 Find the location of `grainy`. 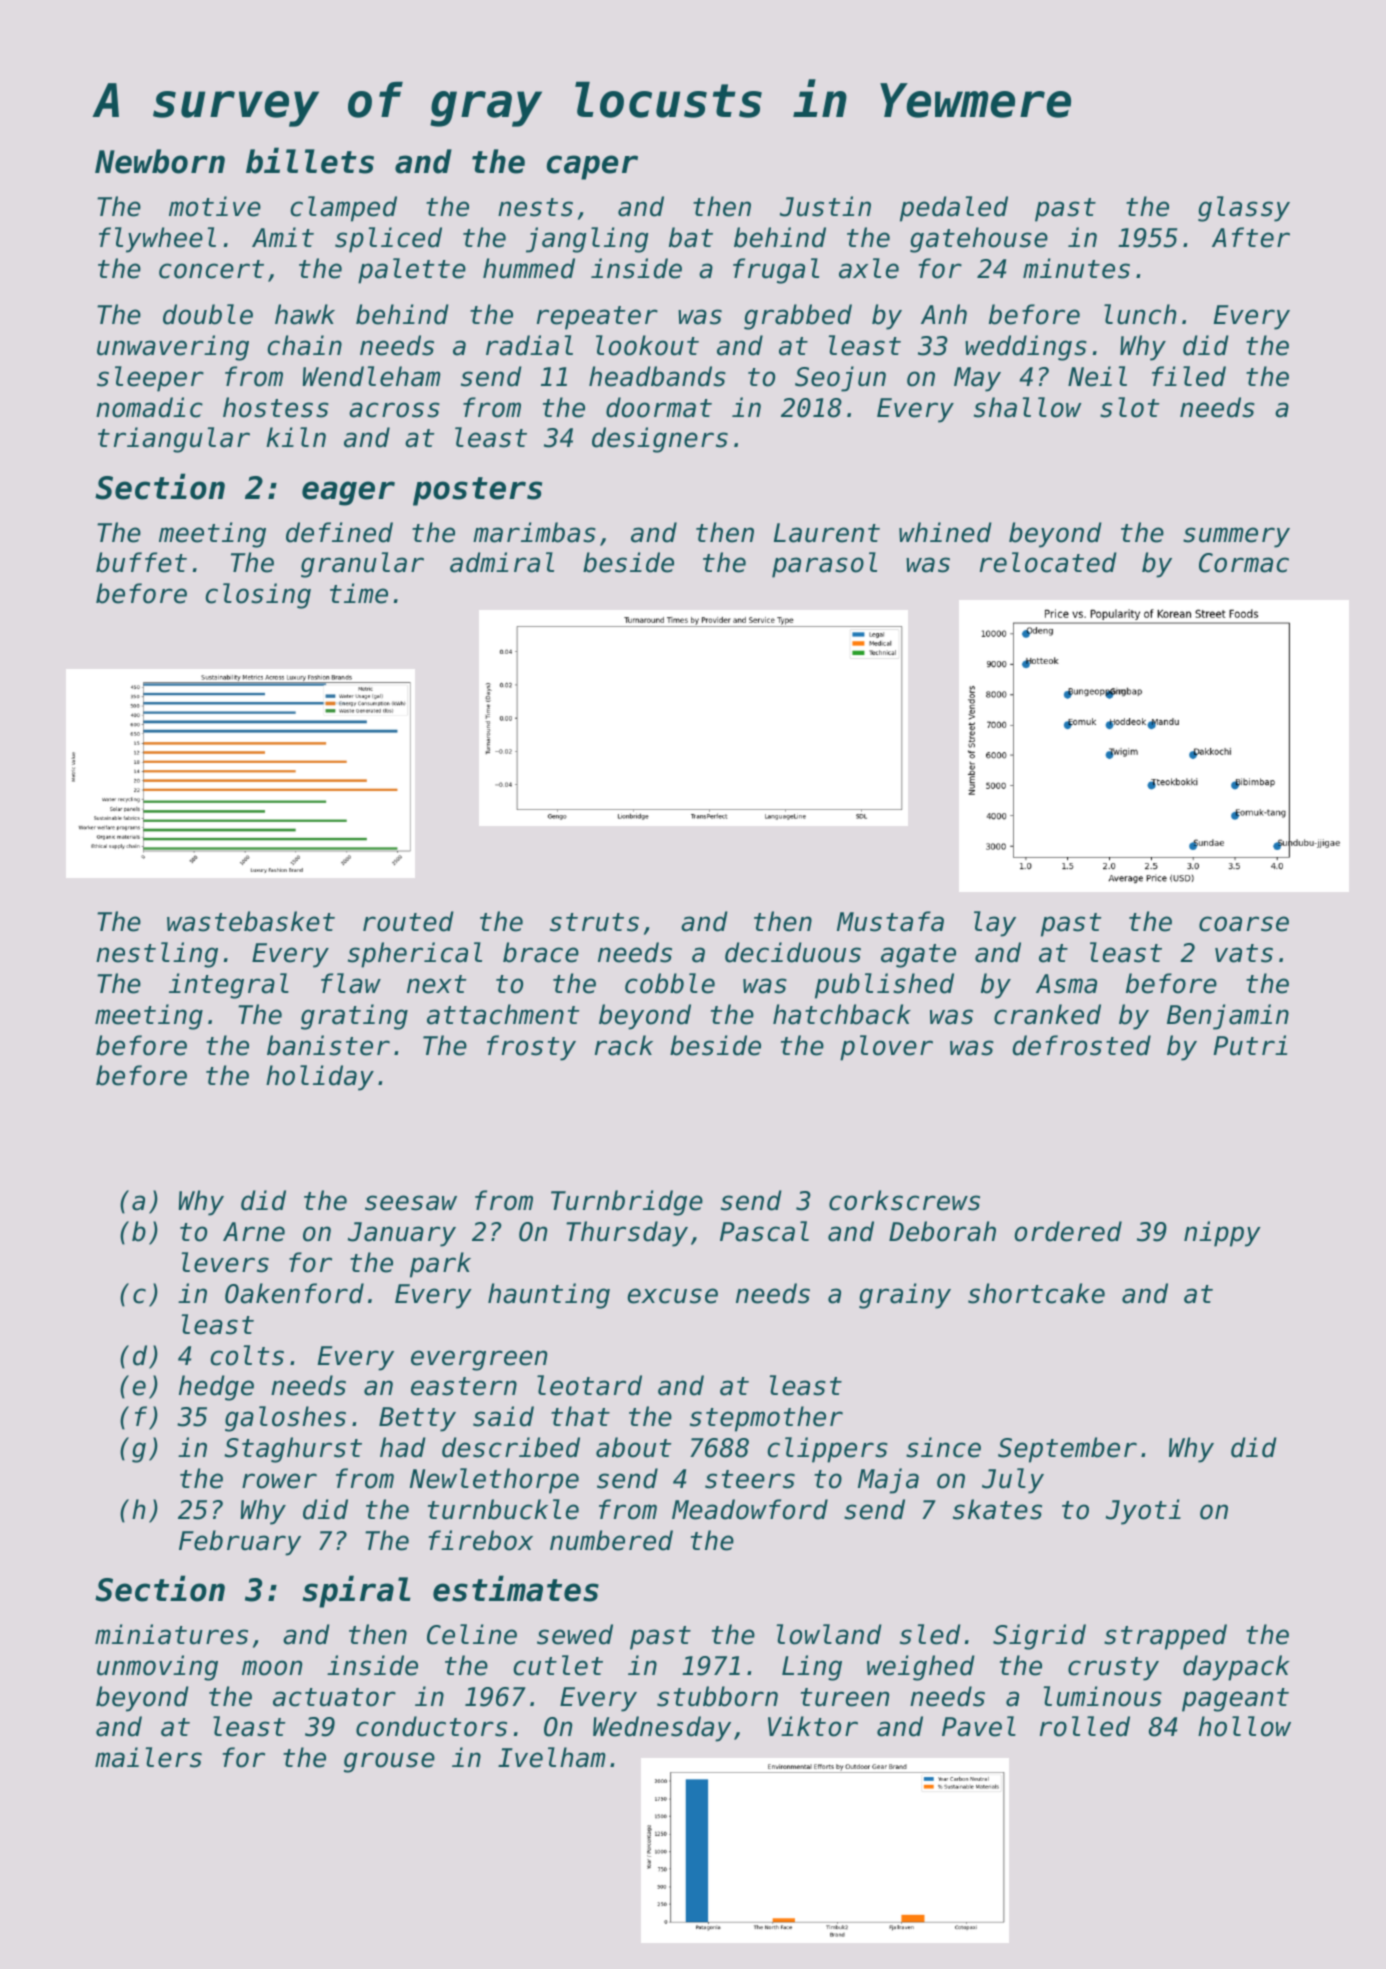

grainy is located at coordinates (905, 1296).
